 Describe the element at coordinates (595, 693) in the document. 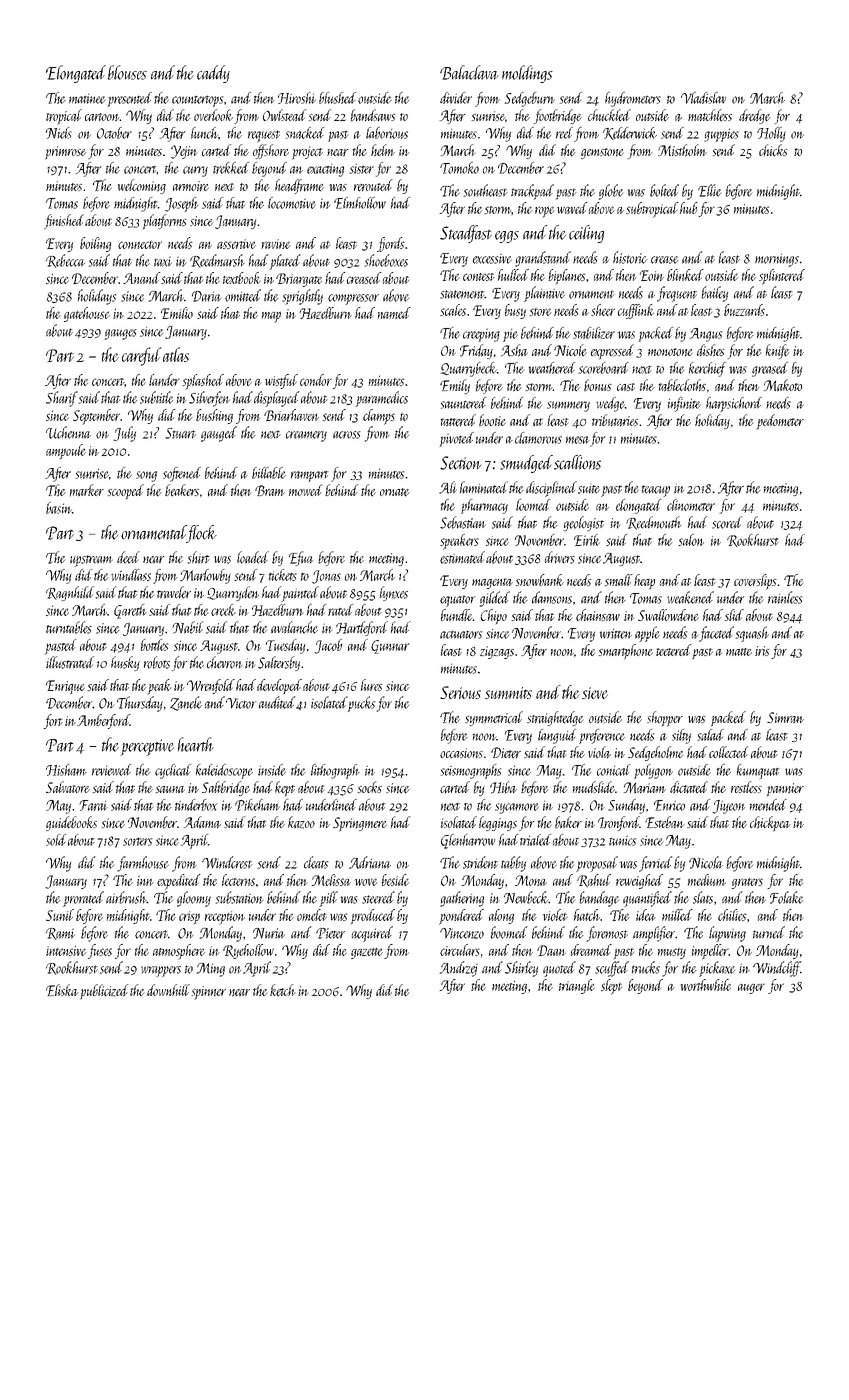

I see `sieve` at that location.
